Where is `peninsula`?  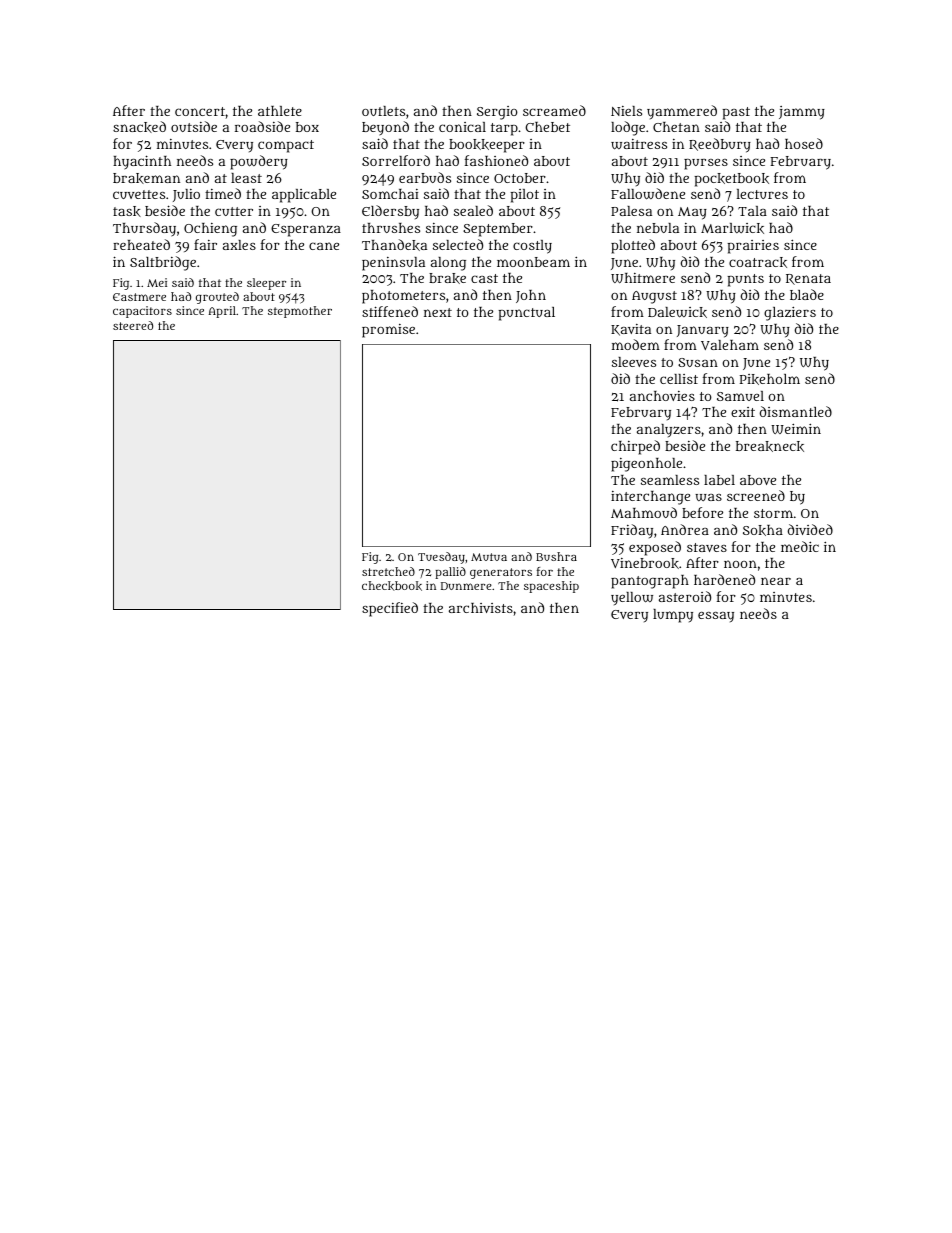
peninsula is located at coordinates (393, 264).
